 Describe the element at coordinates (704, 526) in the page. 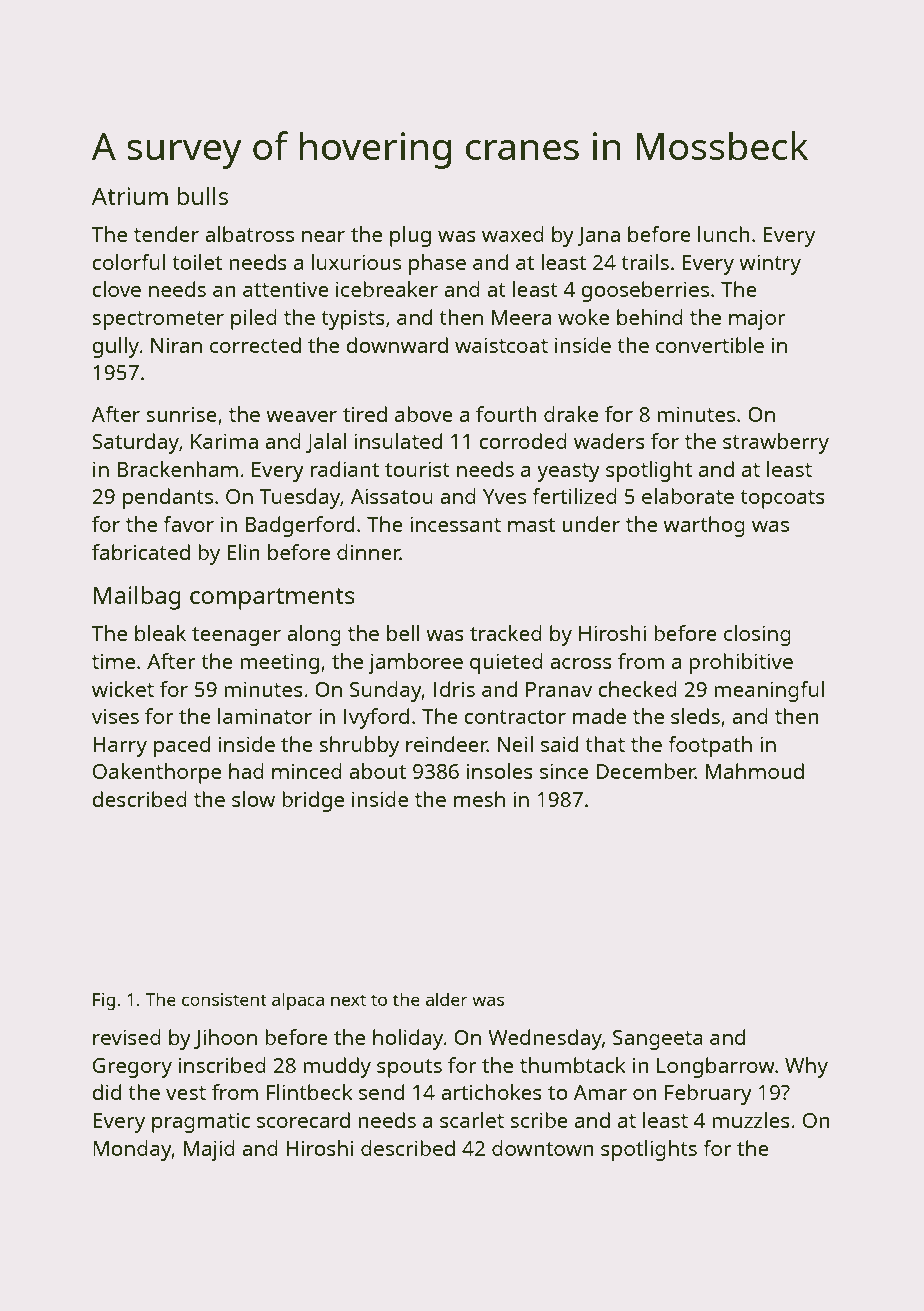

I see `warthog` at that location.
